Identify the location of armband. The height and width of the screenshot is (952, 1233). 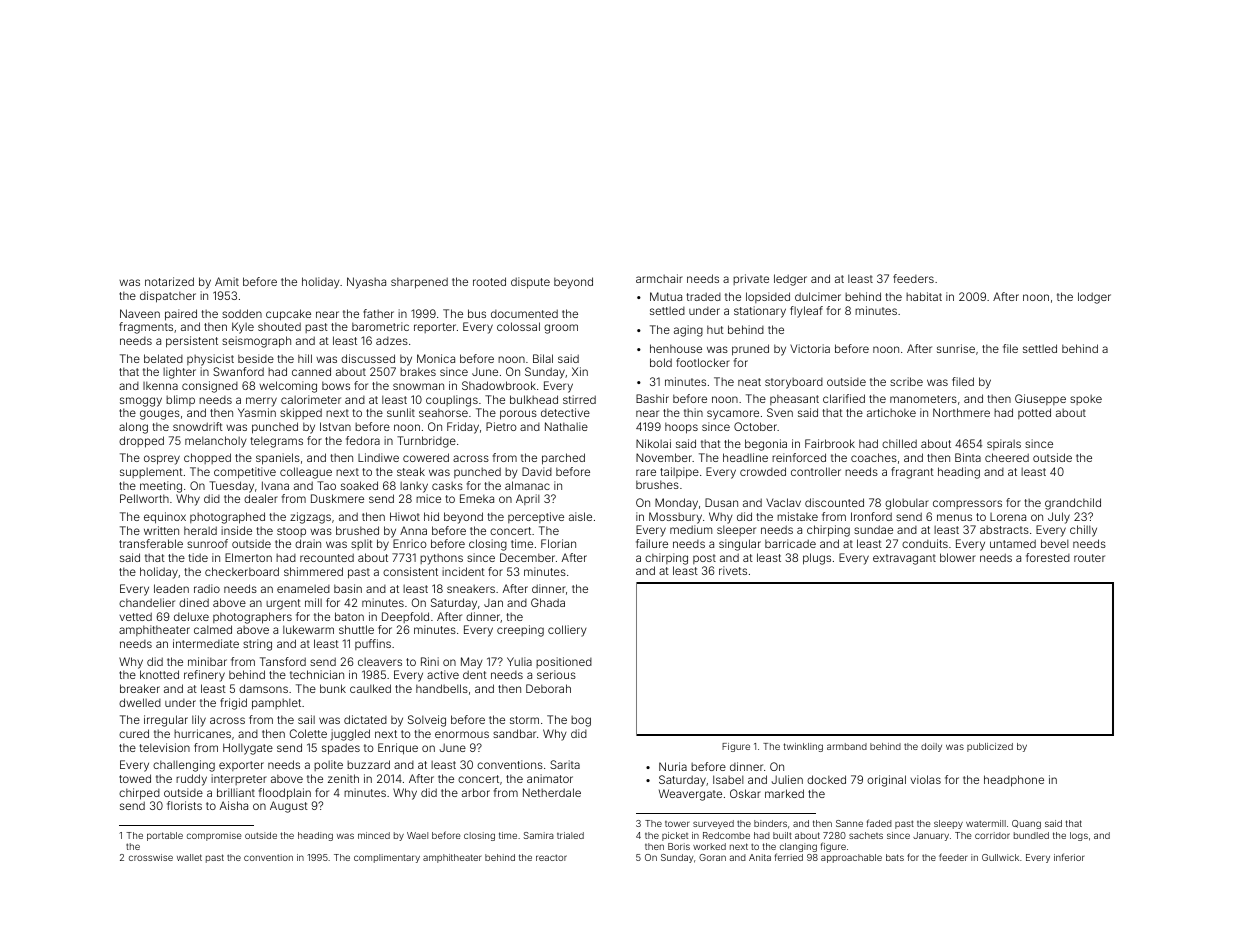
(847, 746).
